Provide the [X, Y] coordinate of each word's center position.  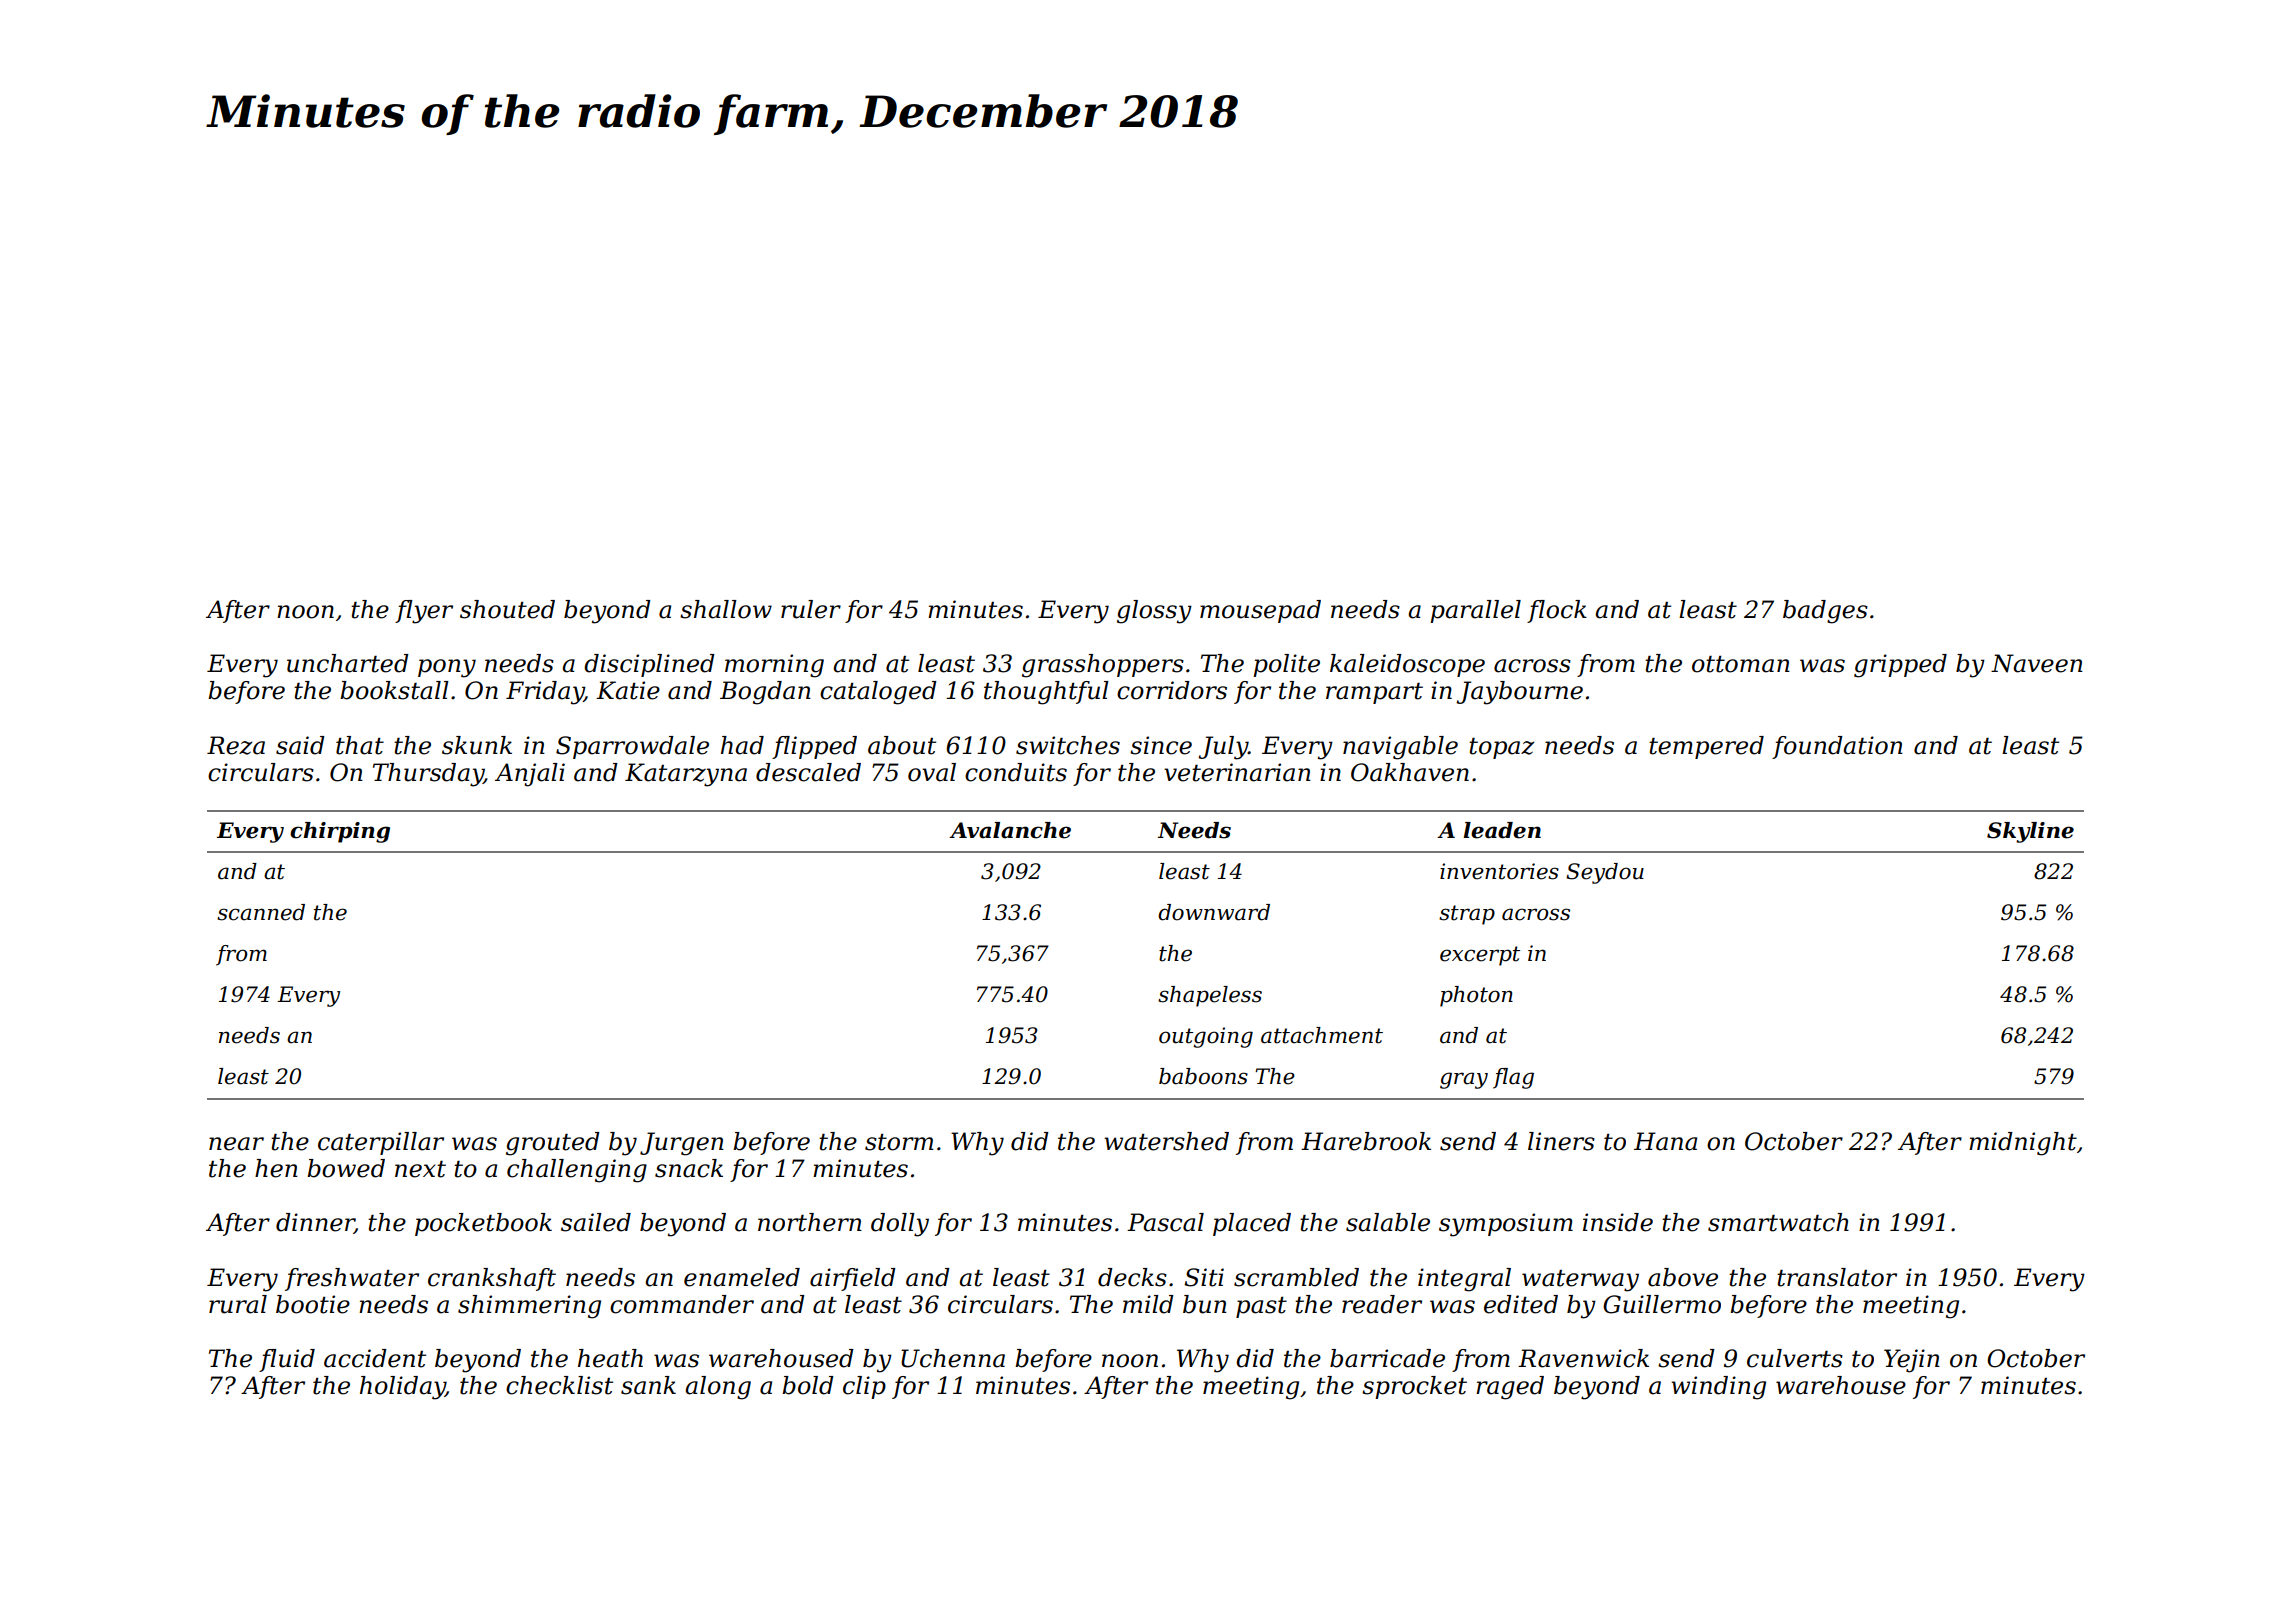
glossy [1154, 612]
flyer [424, 612]
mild [1148, 1304]
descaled [808, 772]
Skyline [2030, 832]
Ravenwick [1583, 1358]
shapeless [1210, 996]
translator [1837, 1277]
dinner [315, 1223]
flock [1557, 611]
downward [1214, 912]
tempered [1706, 747]
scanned [261, 912]
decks [1132, 1277]
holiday [403, 1388]
